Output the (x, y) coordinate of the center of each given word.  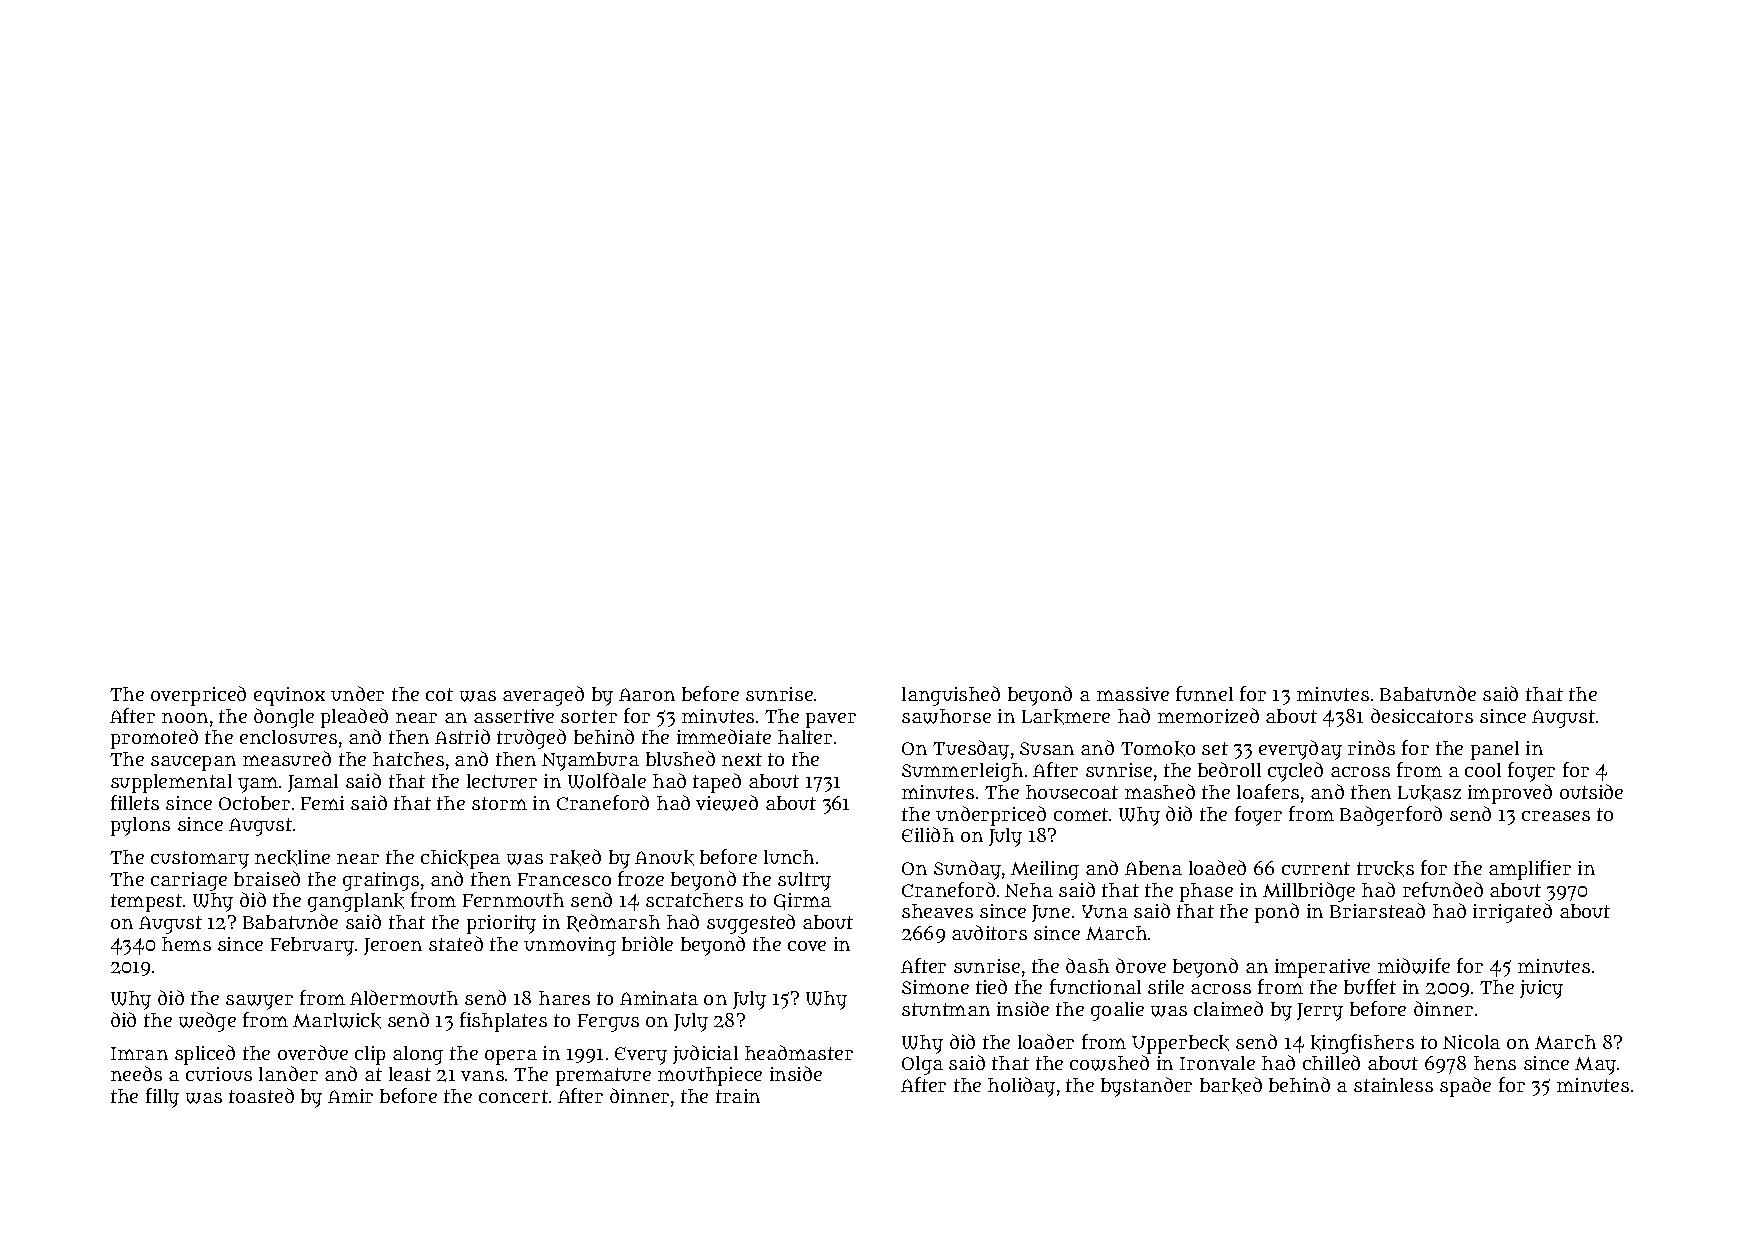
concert (513, 1096)
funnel (1204, 693)
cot (439, 694)
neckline (292, 858)
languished (951, 696)
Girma (802, 901)
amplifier (1530, 870)
